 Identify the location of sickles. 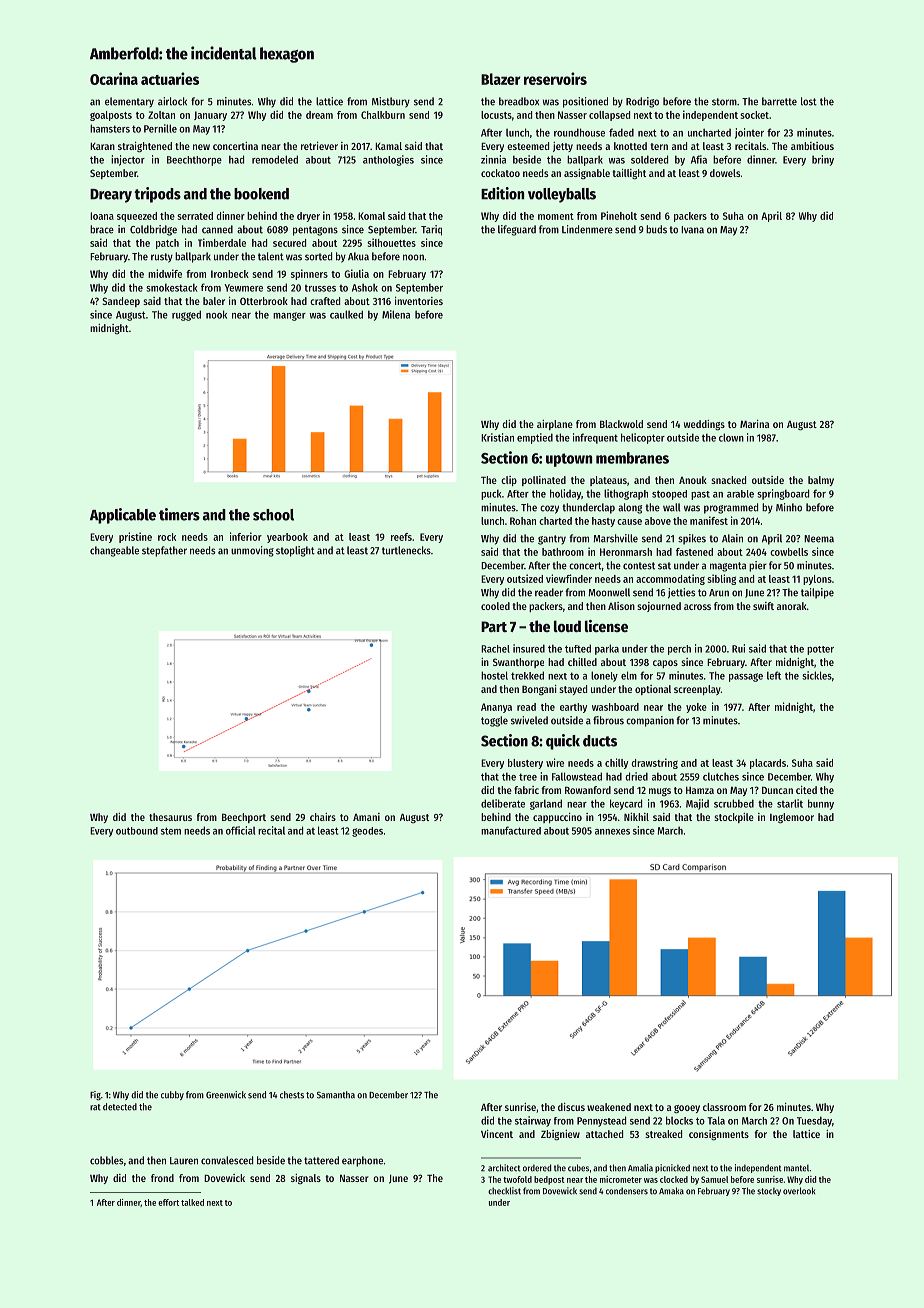
(817, 675).
